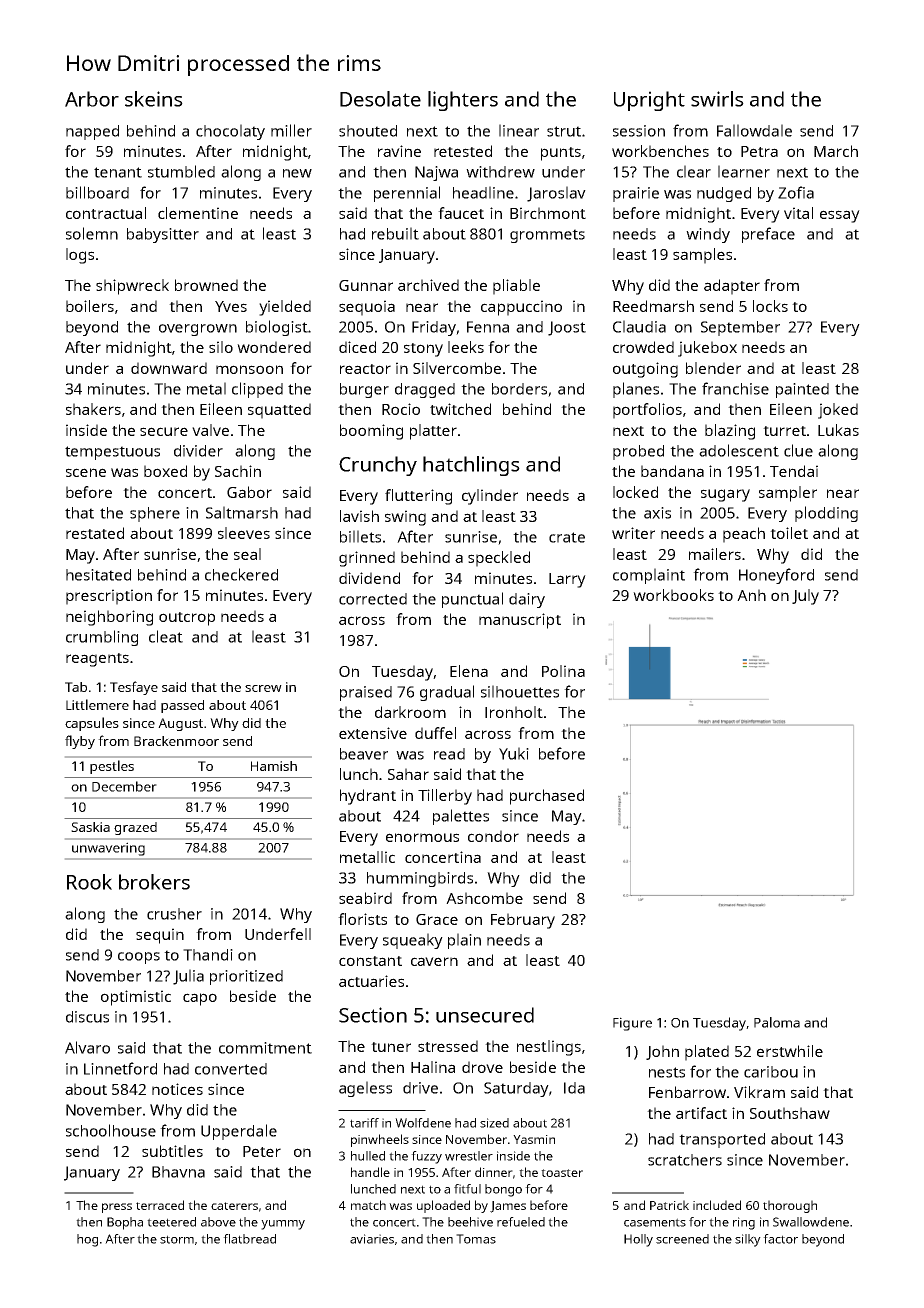 This screenshot has width=924, height=1308. What do you see at coordinates (291, 130) in the screenshot?
I see `miller` at bounding box center [291, 130].
